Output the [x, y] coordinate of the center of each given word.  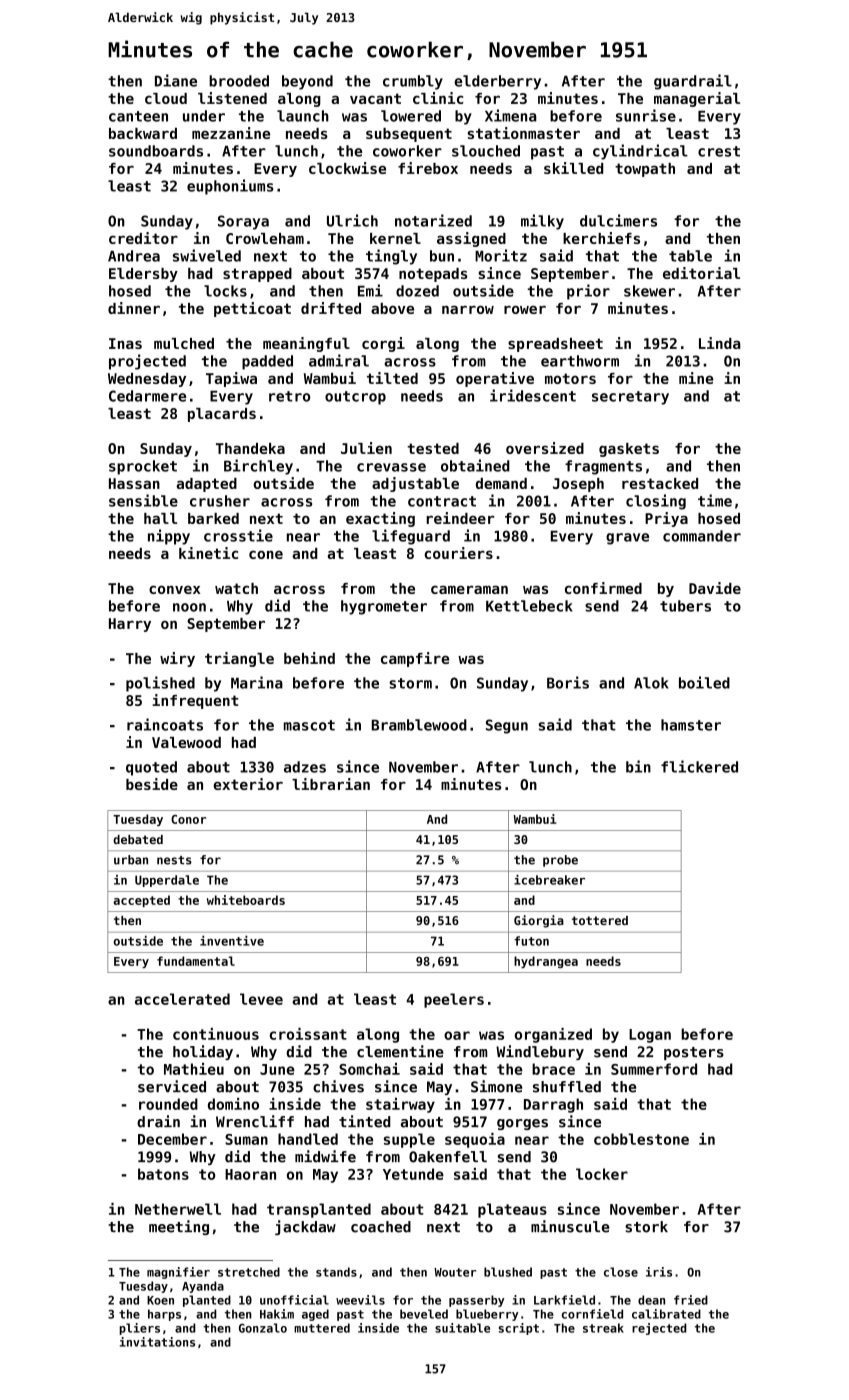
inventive [232, 941]
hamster [691, 725]
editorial [701, 273]
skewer [649, 291]
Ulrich [352, 220]
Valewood [186, 742]
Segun [507, 726]
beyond [307, 82]
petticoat [252, 309]
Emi [370, 290]
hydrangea [546, 962]
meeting [179, 1227]
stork [646, 1227]
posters [694, 1053]
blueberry [487, 1315]
